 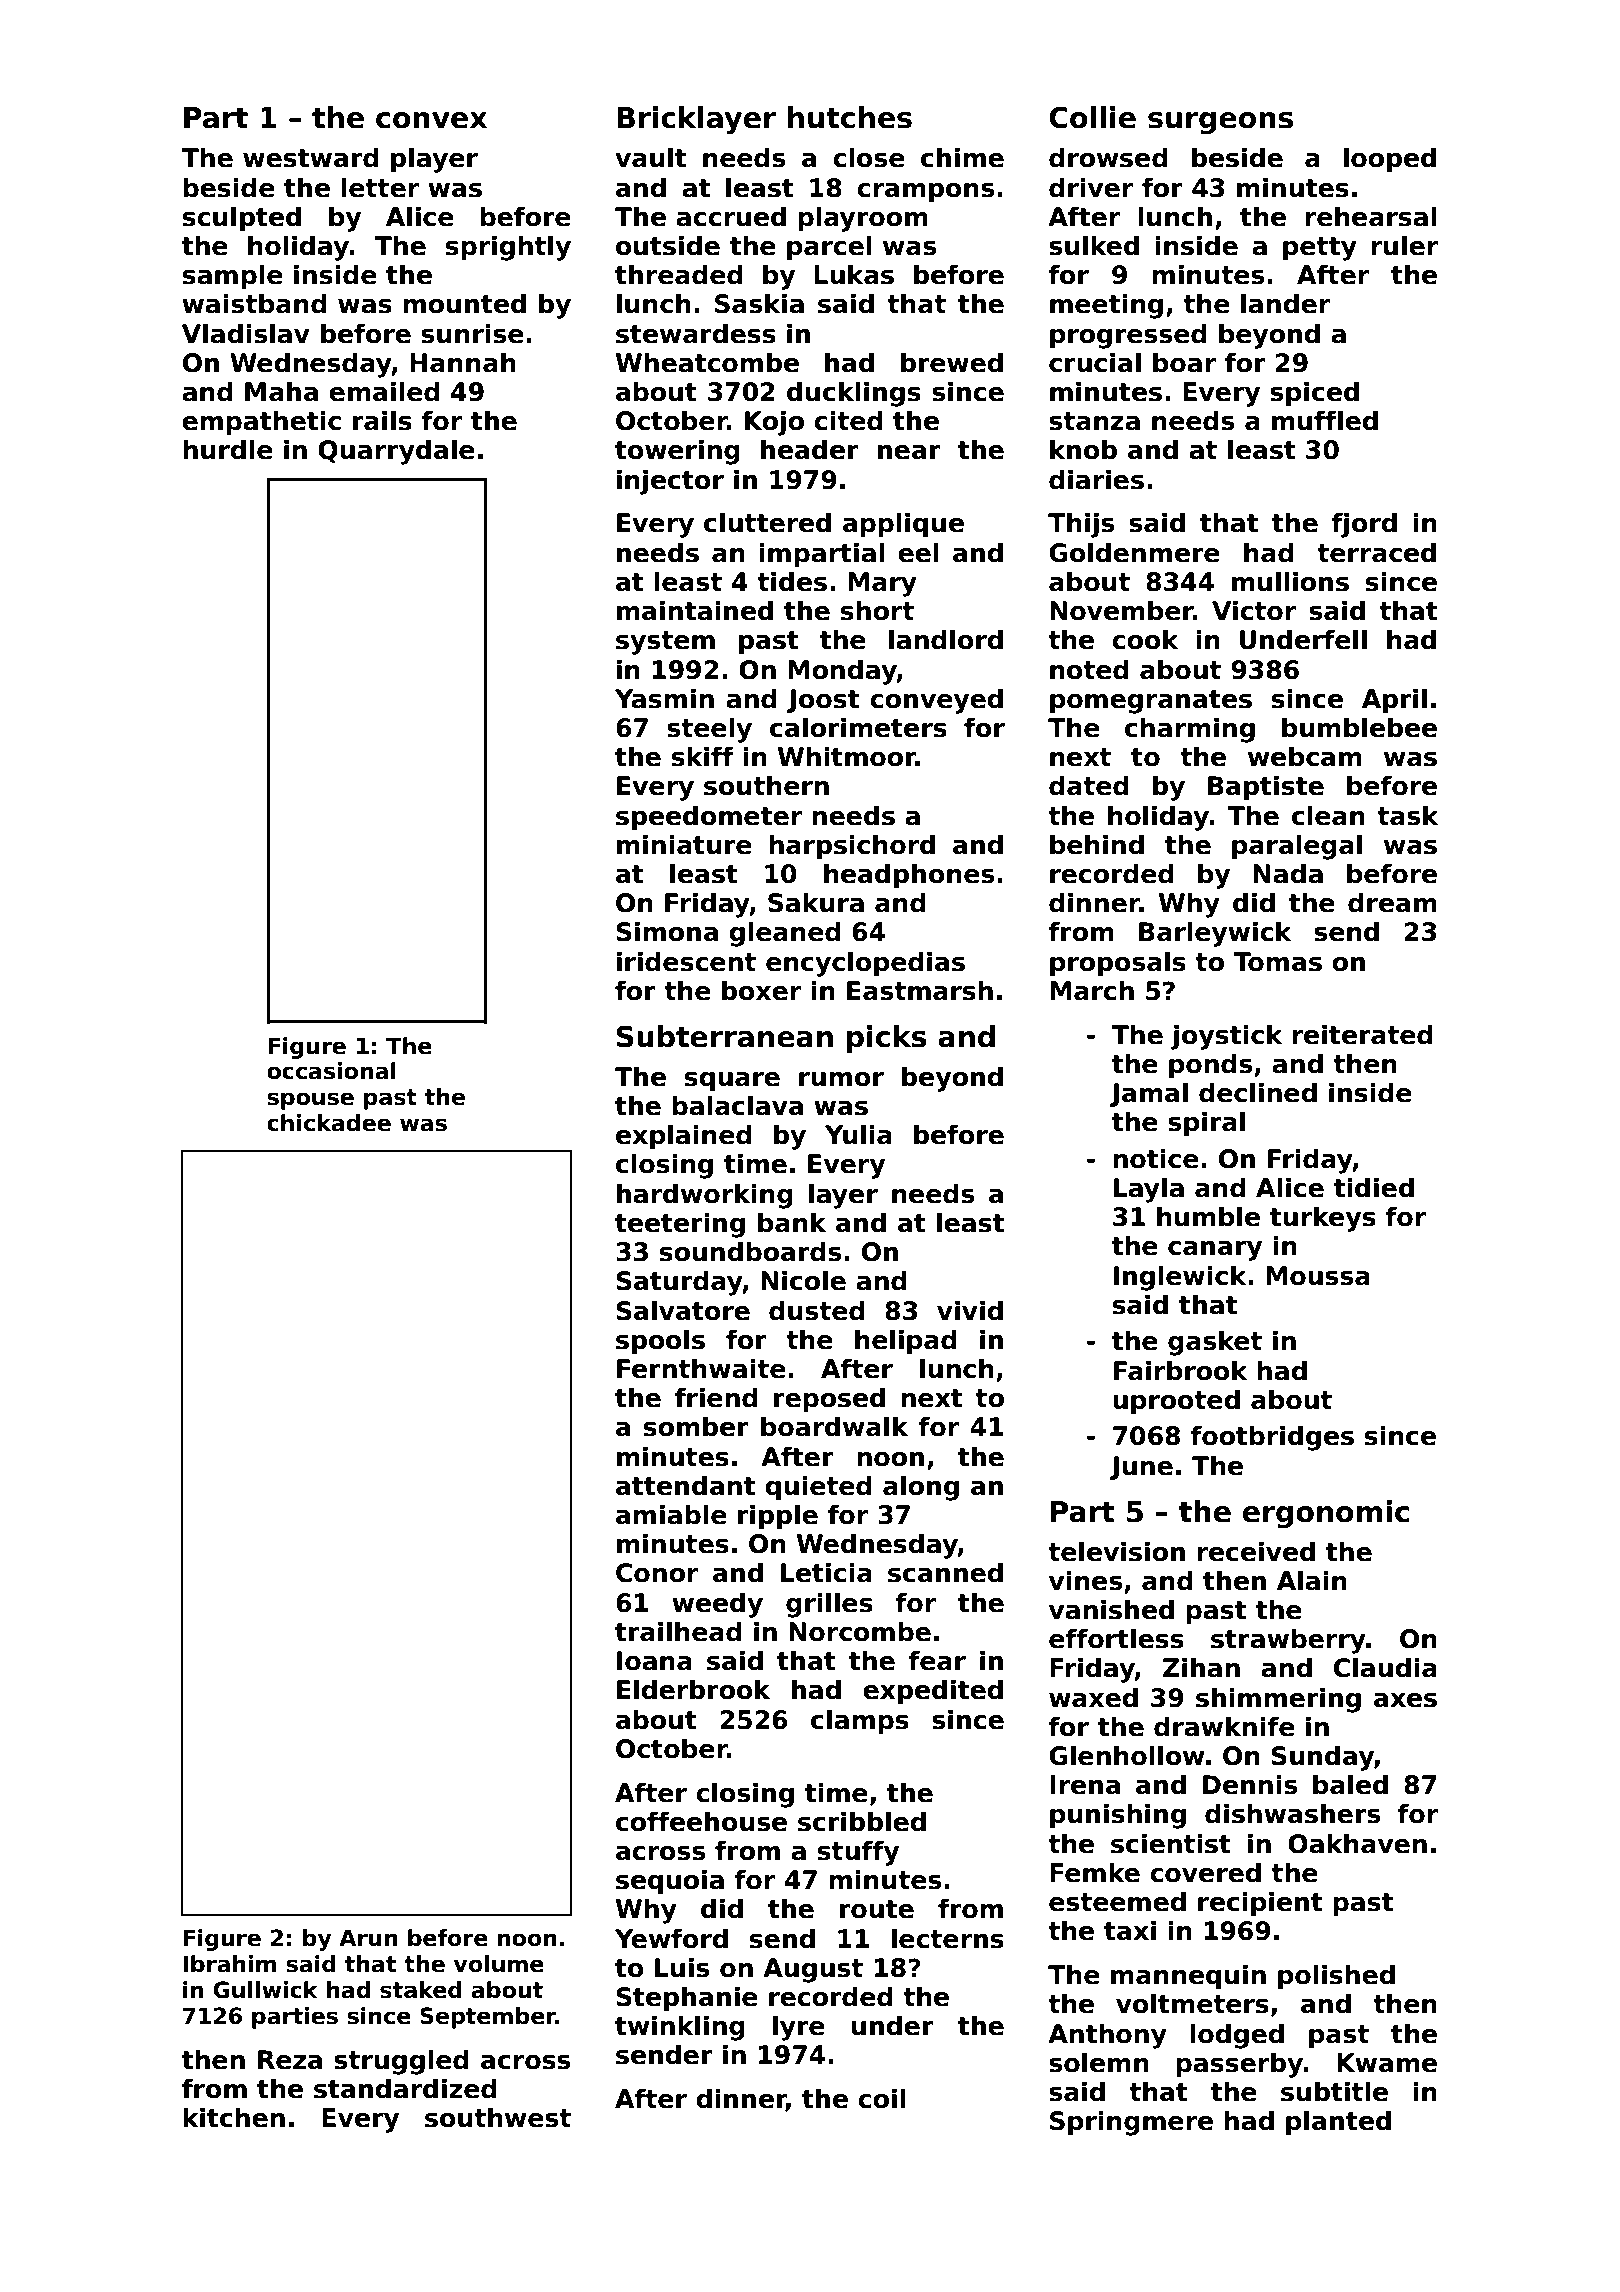 I want to click on hutches, so click(x=850, y=117).
